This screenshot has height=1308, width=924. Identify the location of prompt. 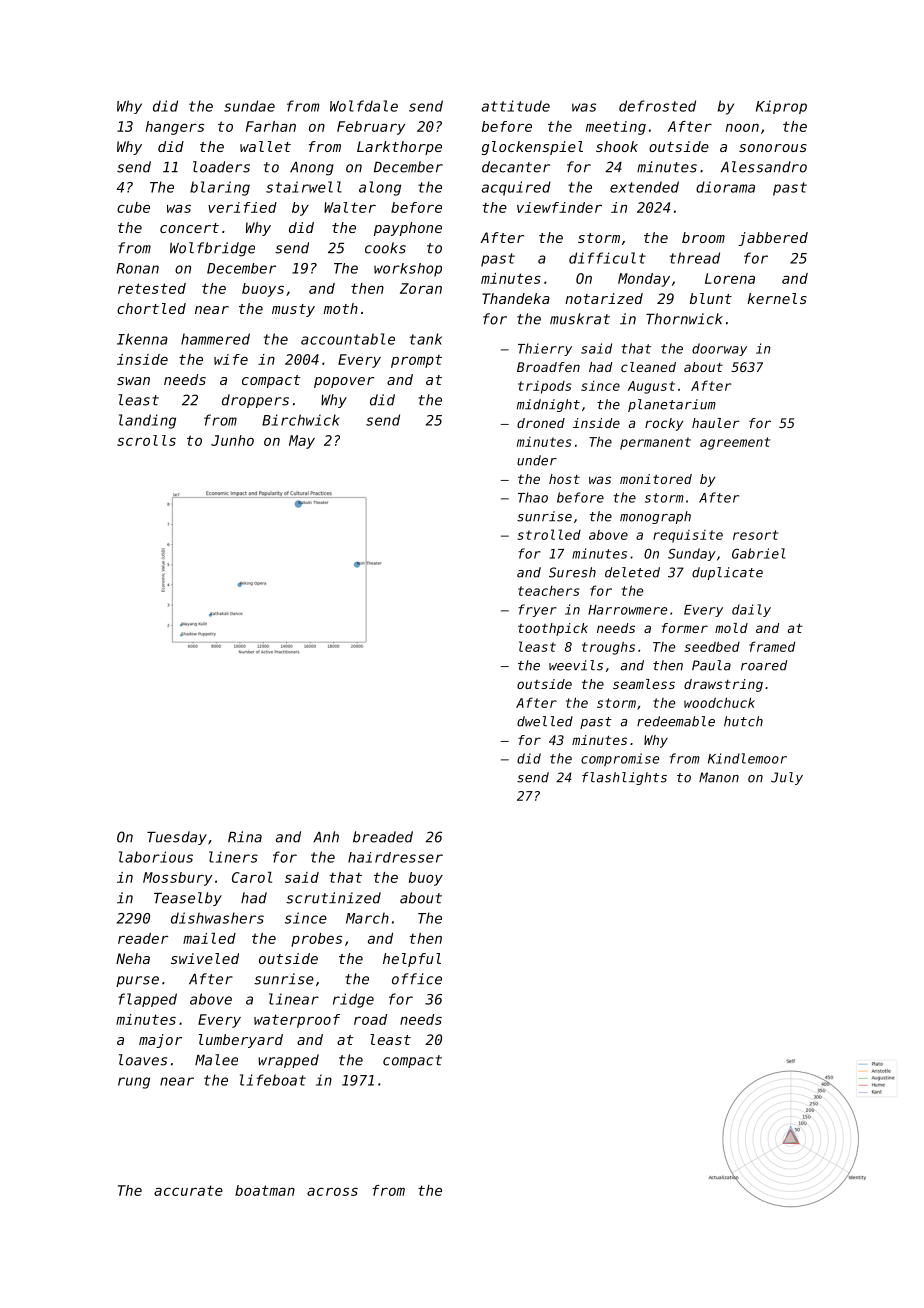
(416, 361).
